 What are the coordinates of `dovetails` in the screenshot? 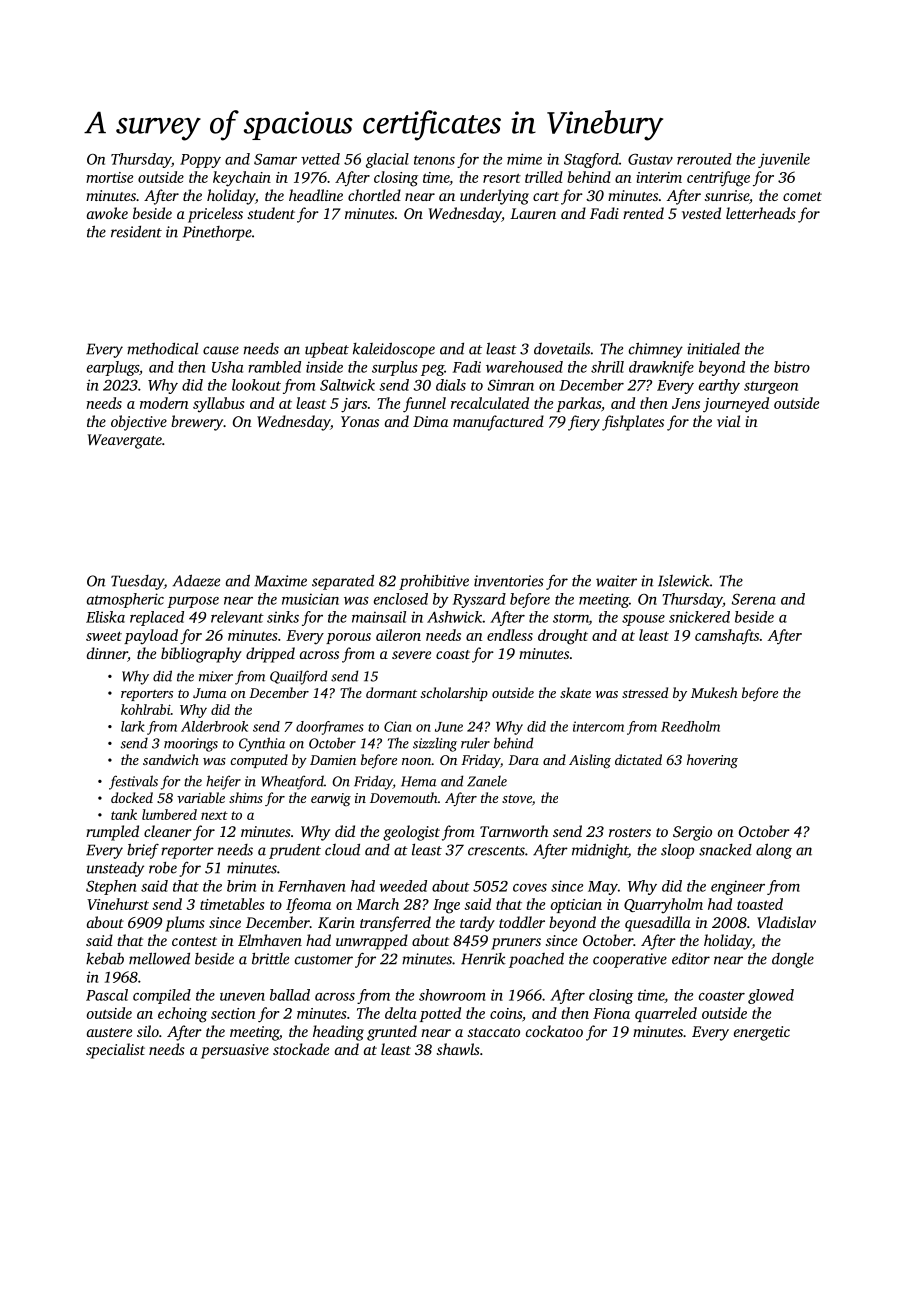 It's located at (562, 349).
